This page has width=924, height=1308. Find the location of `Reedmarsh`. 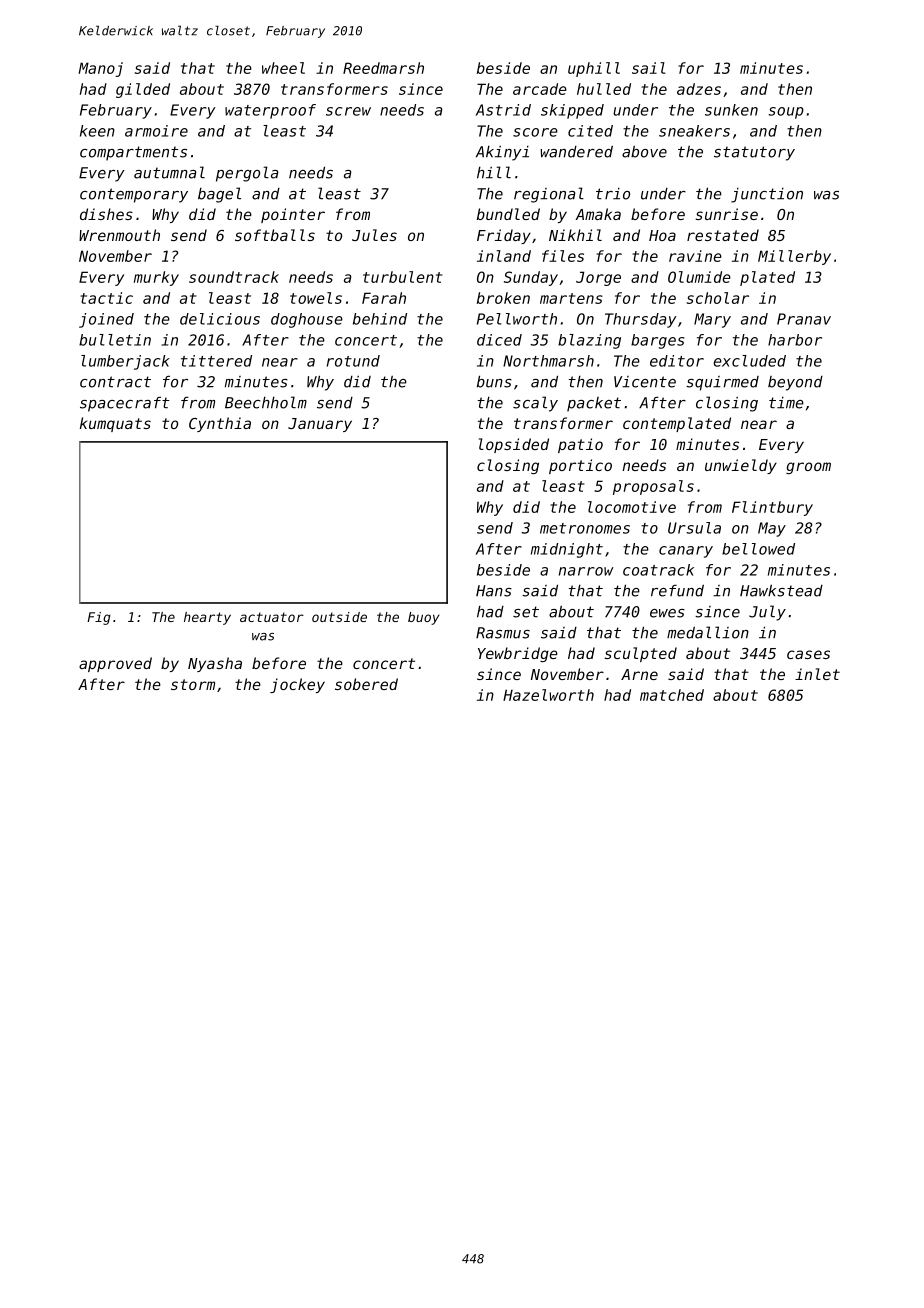

Reedmarsh is located at coordinates (383, 68).
